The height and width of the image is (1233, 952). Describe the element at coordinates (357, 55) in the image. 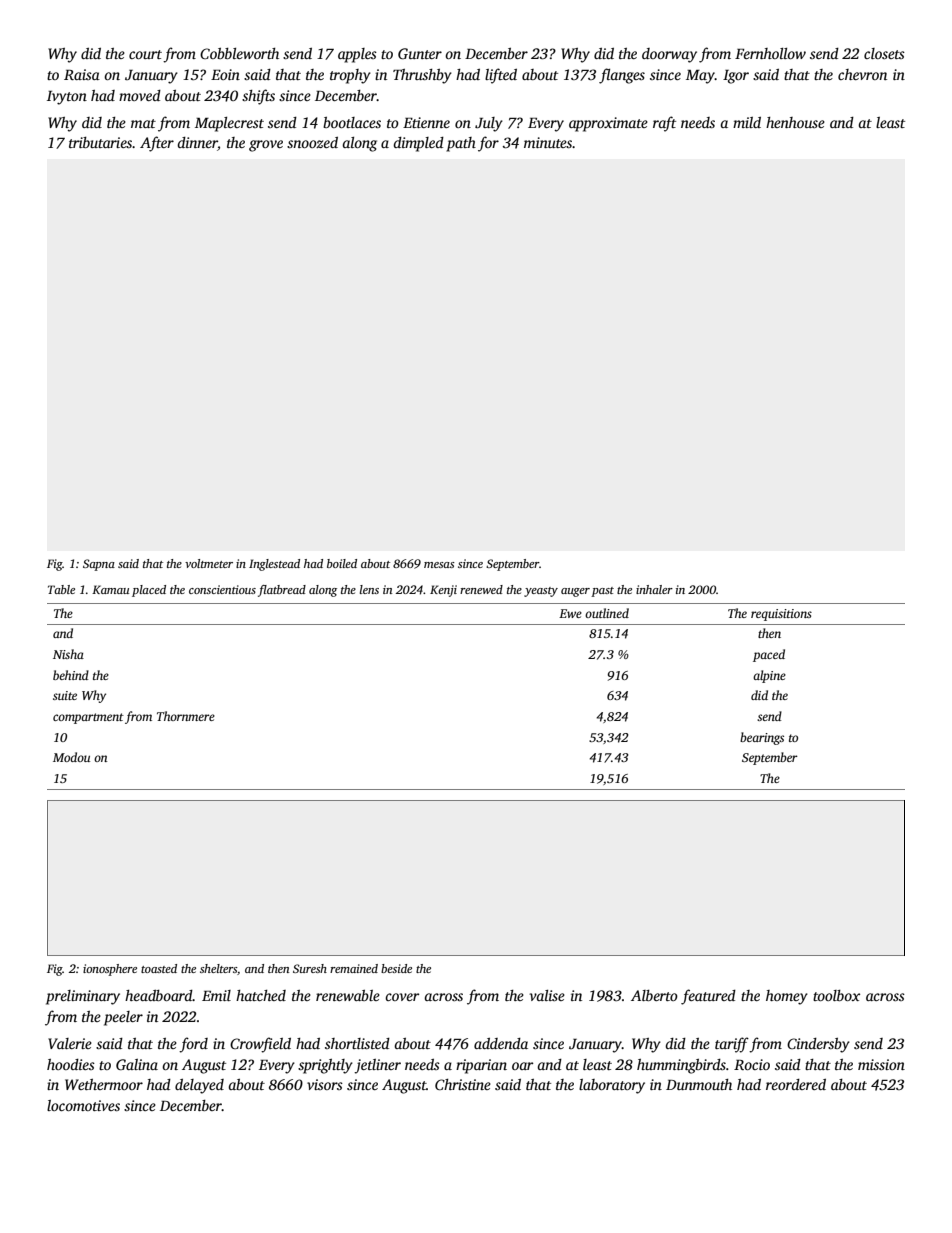

I see `apples` at that location.
